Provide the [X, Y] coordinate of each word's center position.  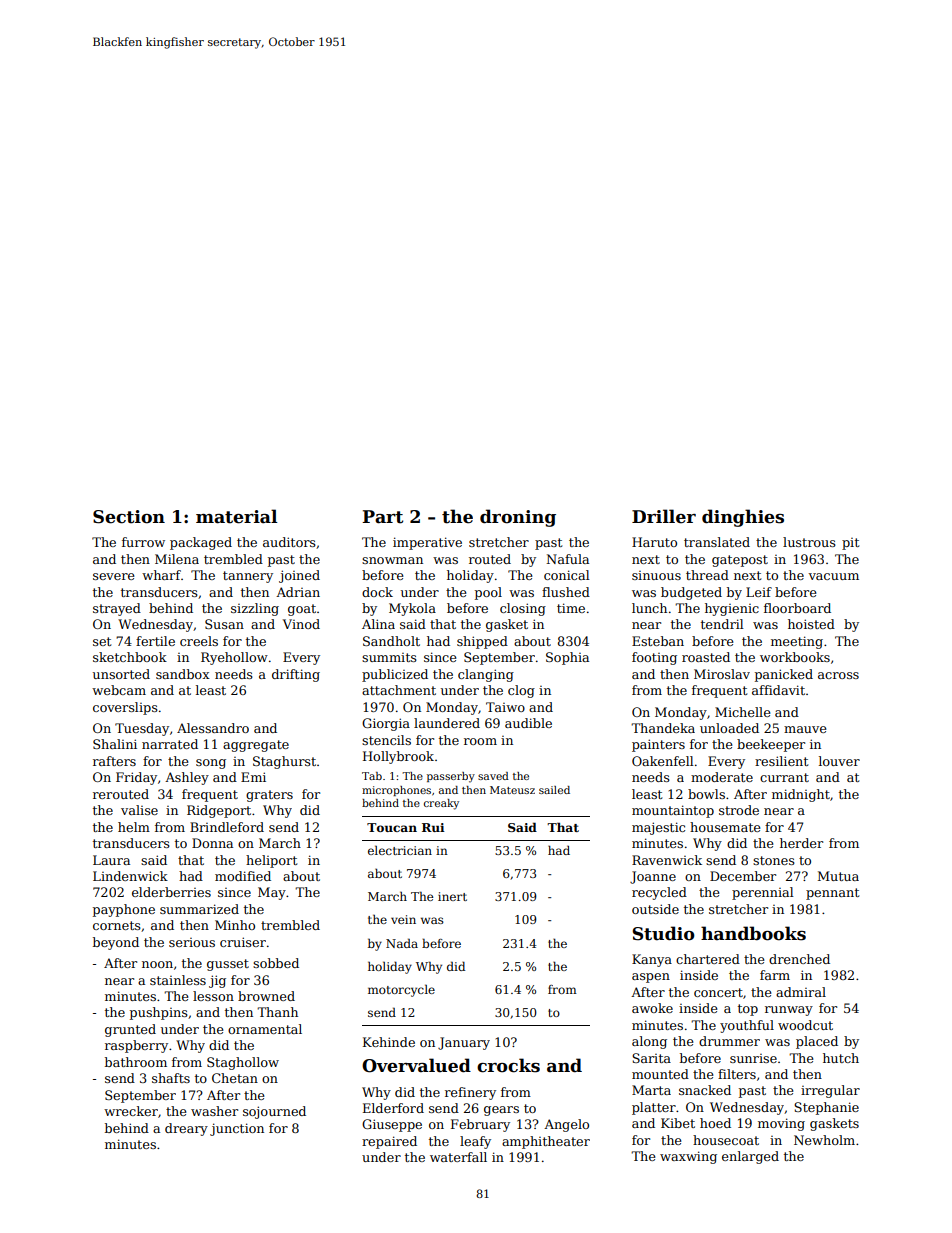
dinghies [743, 518]
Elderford [393, 1108]
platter [654, 1108]
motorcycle [401, 990]
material [236, 516]
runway [789, 1011]
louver [839, 761]
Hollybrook [398, 757]
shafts [171, 1078]
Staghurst [284, 762]
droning [518, 518]
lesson [213, 996]
